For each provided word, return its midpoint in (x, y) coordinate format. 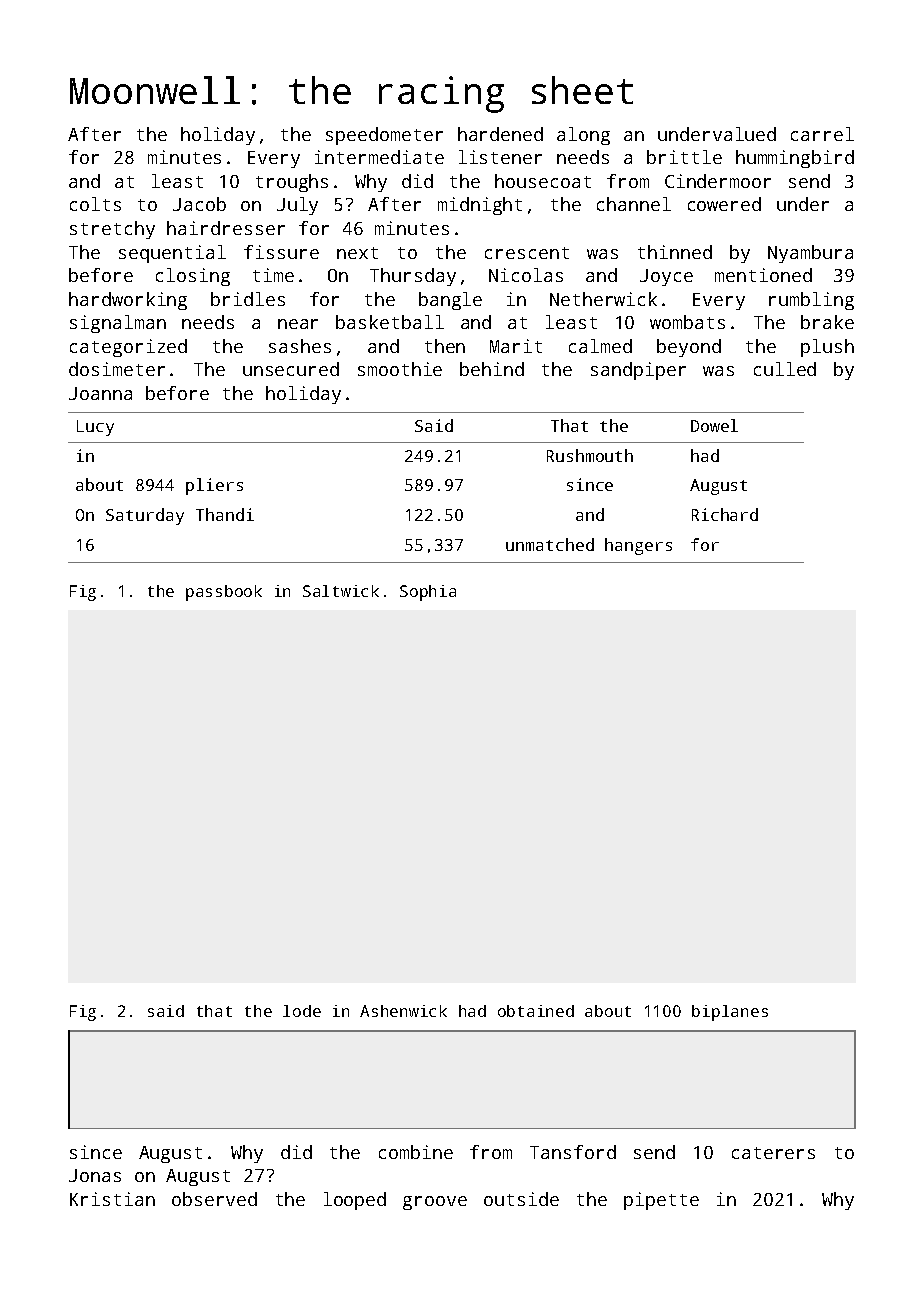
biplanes (730, 1013)
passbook (224, 593)
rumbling (811, 301)
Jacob (199, 204)
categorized (128, 348)
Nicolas (526, 275)
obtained (536, 1011)
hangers (638, 546)
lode (302, 1011)
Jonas (95, 1175)
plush (827, 348)
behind (492, 369)
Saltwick (341, 591)
